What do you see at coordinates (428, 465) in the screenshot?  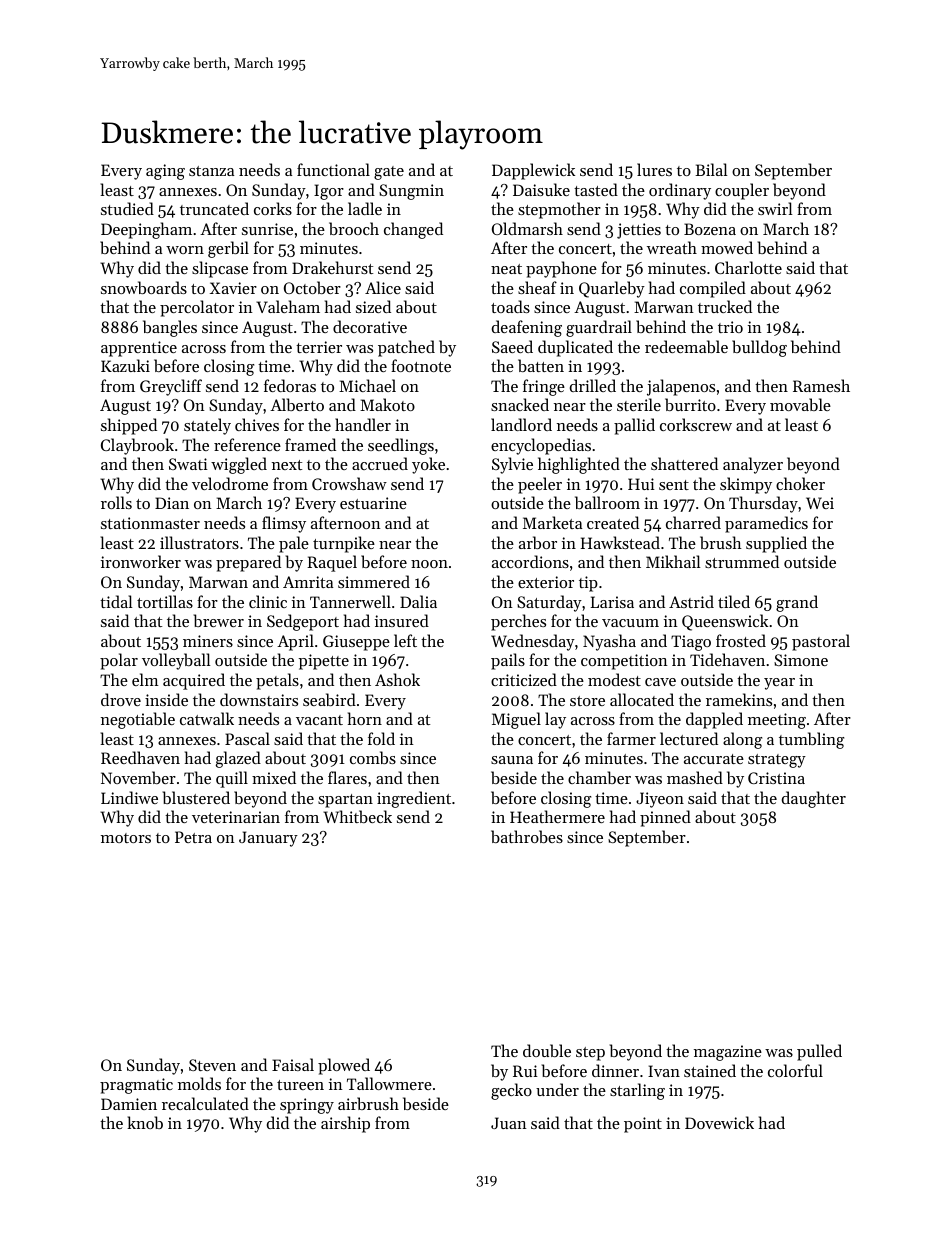 I see `yoke` at bounding box center [428, 465].
